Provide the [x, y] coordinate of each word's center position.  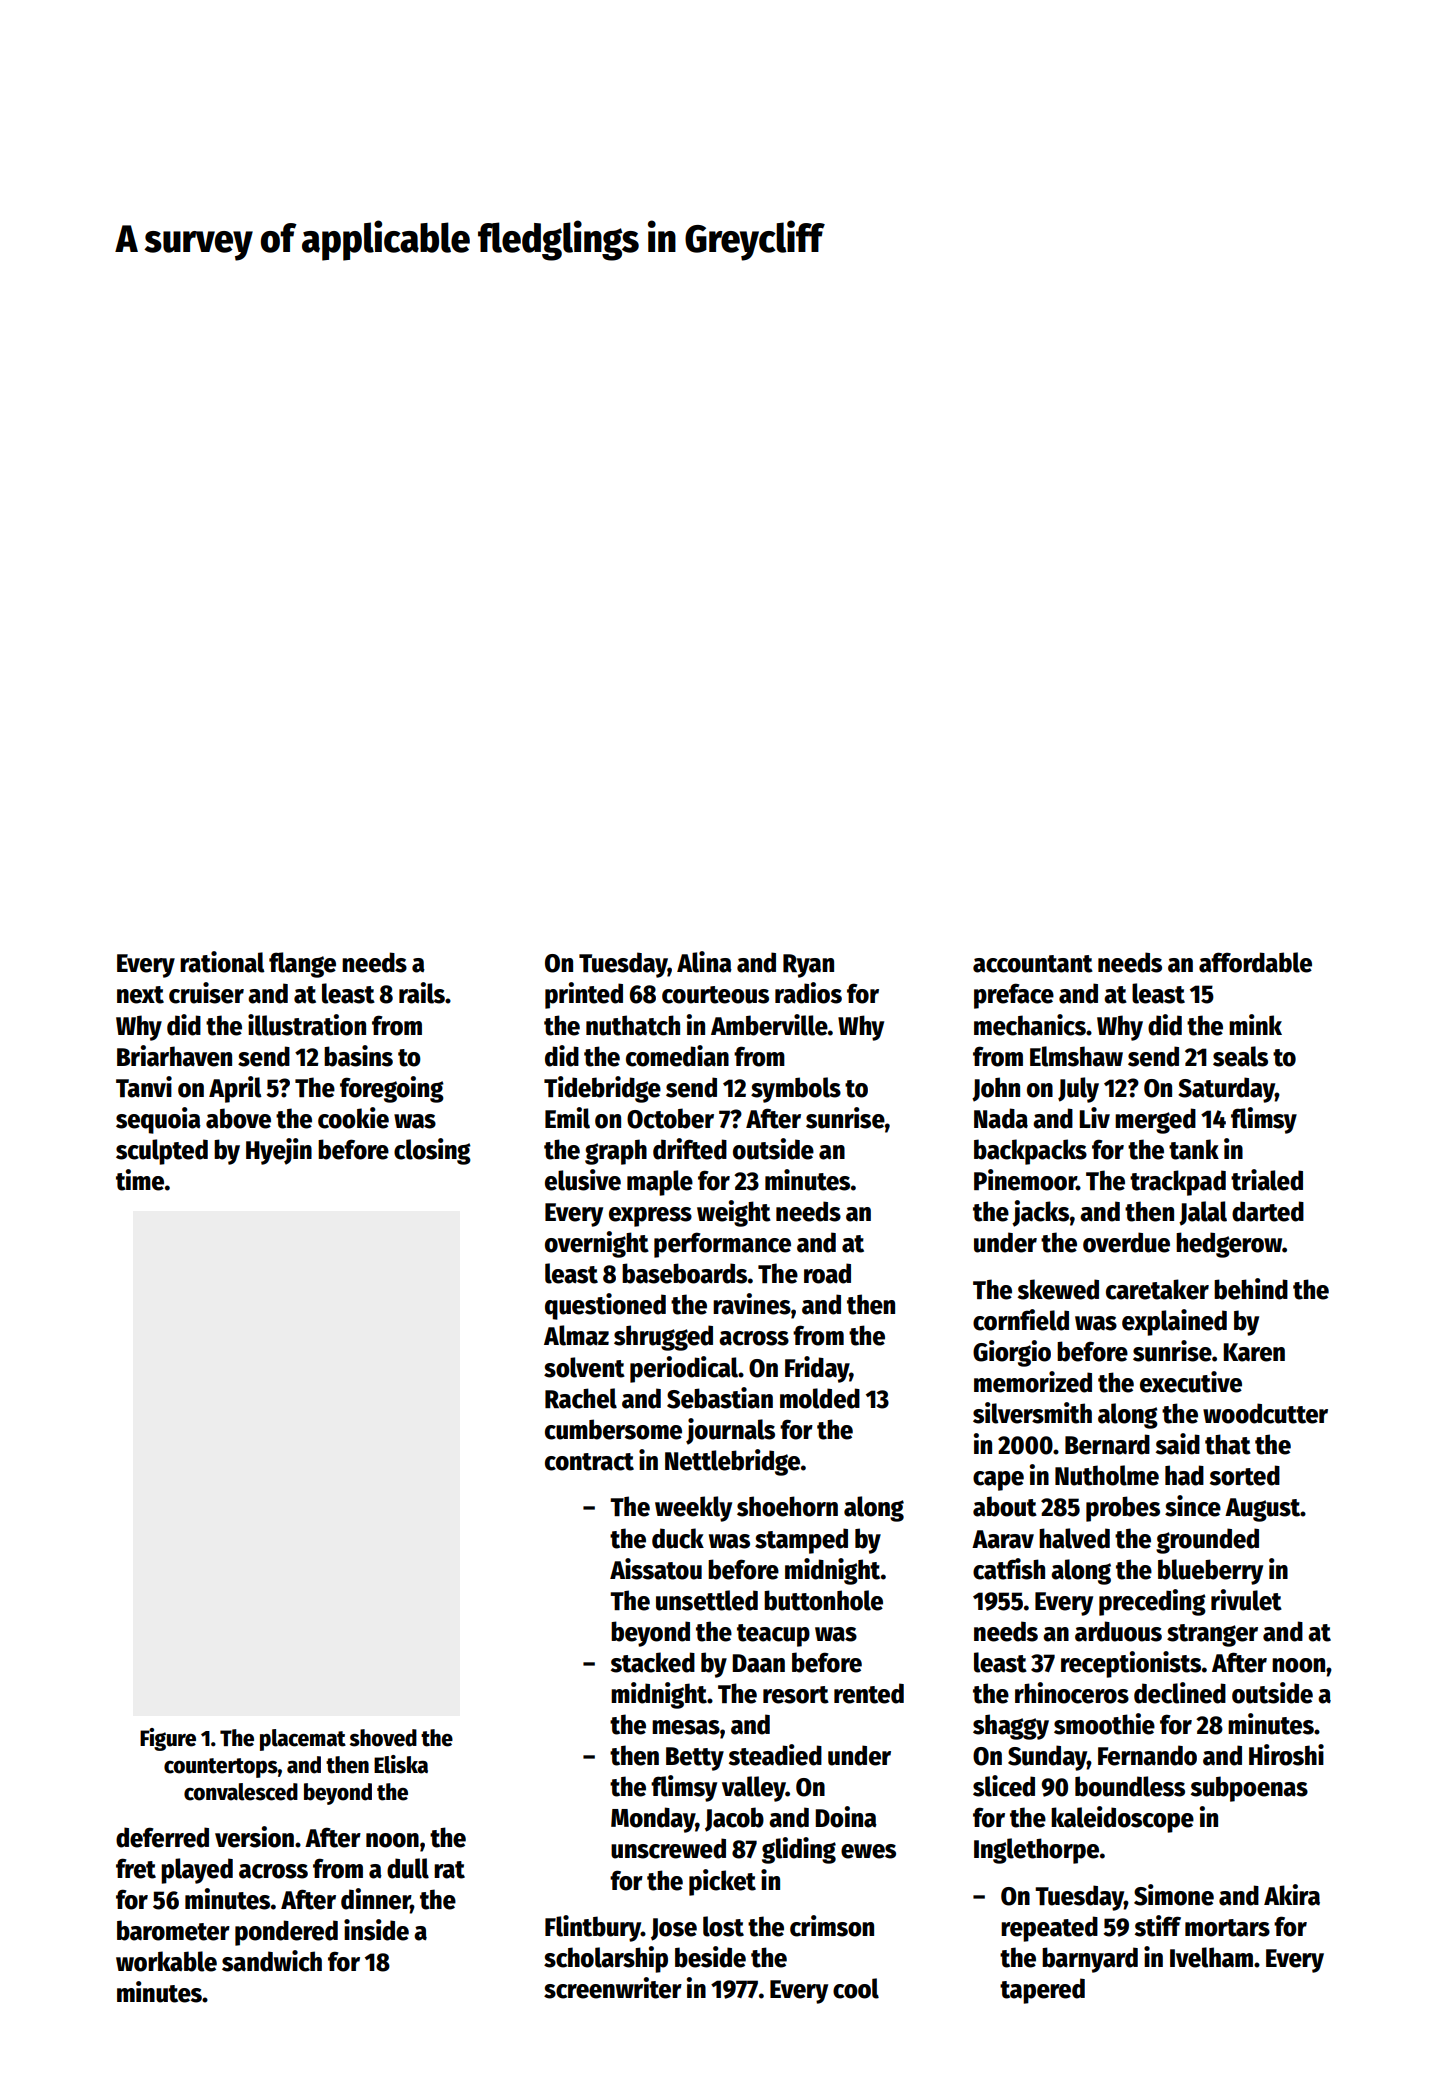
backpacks [1030, 1152]
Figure [168, 1739]
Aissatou [656, 1569]
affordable [1255, 962]
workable [166, 1961]
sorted [1245, 1475]
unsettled [707, 1600]
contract [589, 1462]
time [140, 1180]
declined [1180, 1693]
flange [302, 965]
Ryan [808, 966]
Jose [674, 1929]
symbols [796, 1090]
